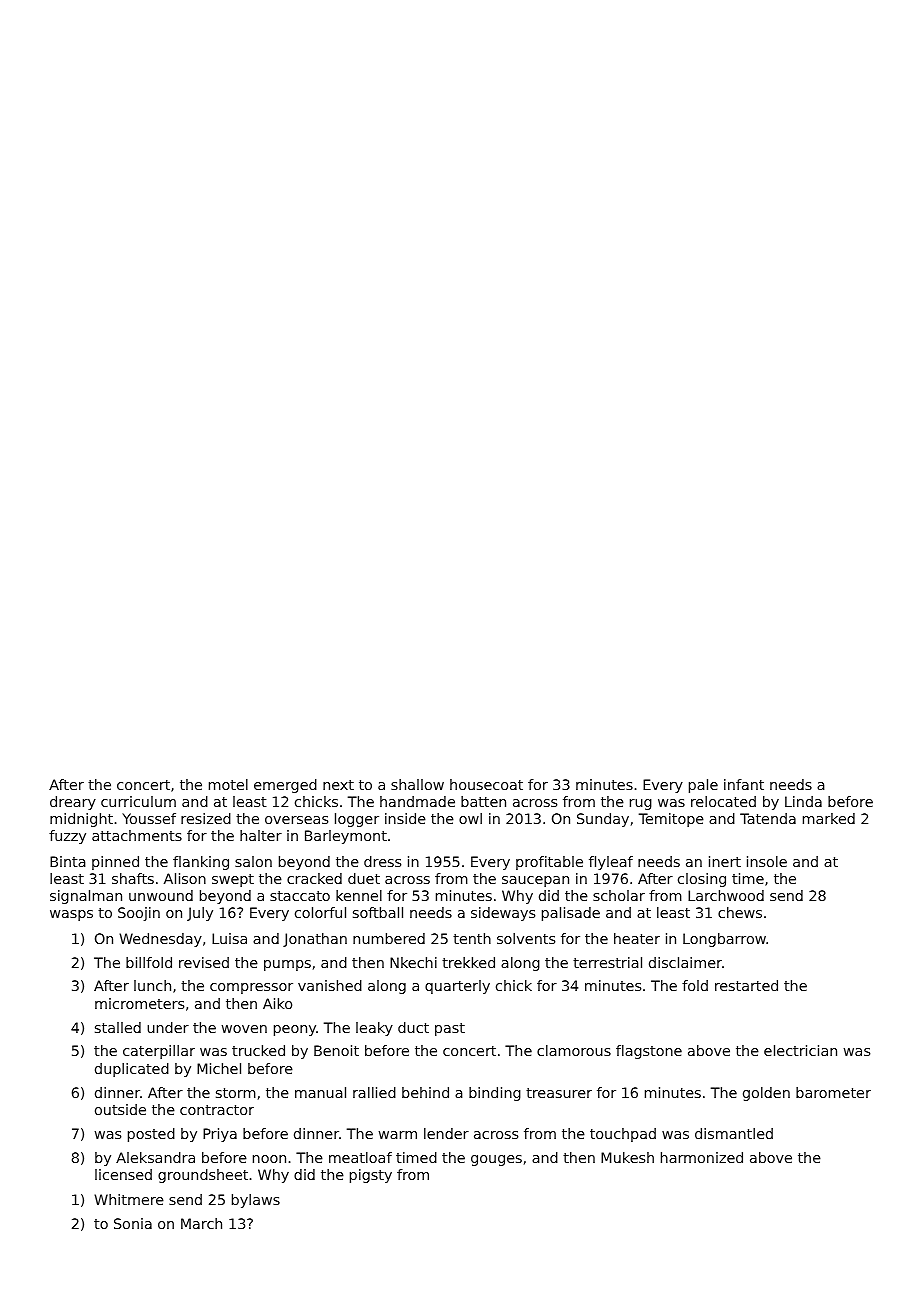 This screenshot has height=1308, width=924. I want to click on Temitope, so click(671, 820).
